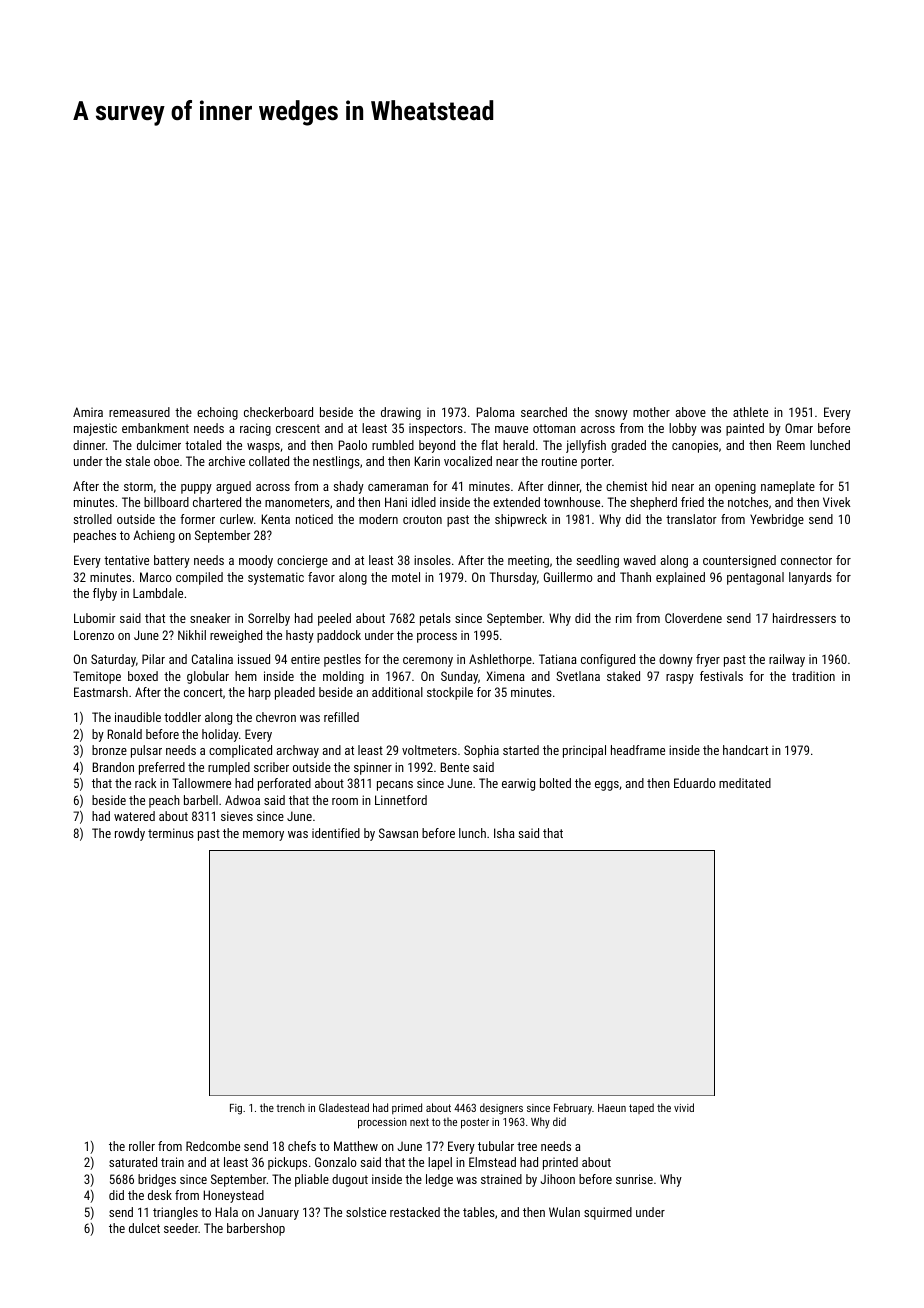  Describe the element at coordinates (203, 445) in the screenshot. I see `totaled` at that location.
